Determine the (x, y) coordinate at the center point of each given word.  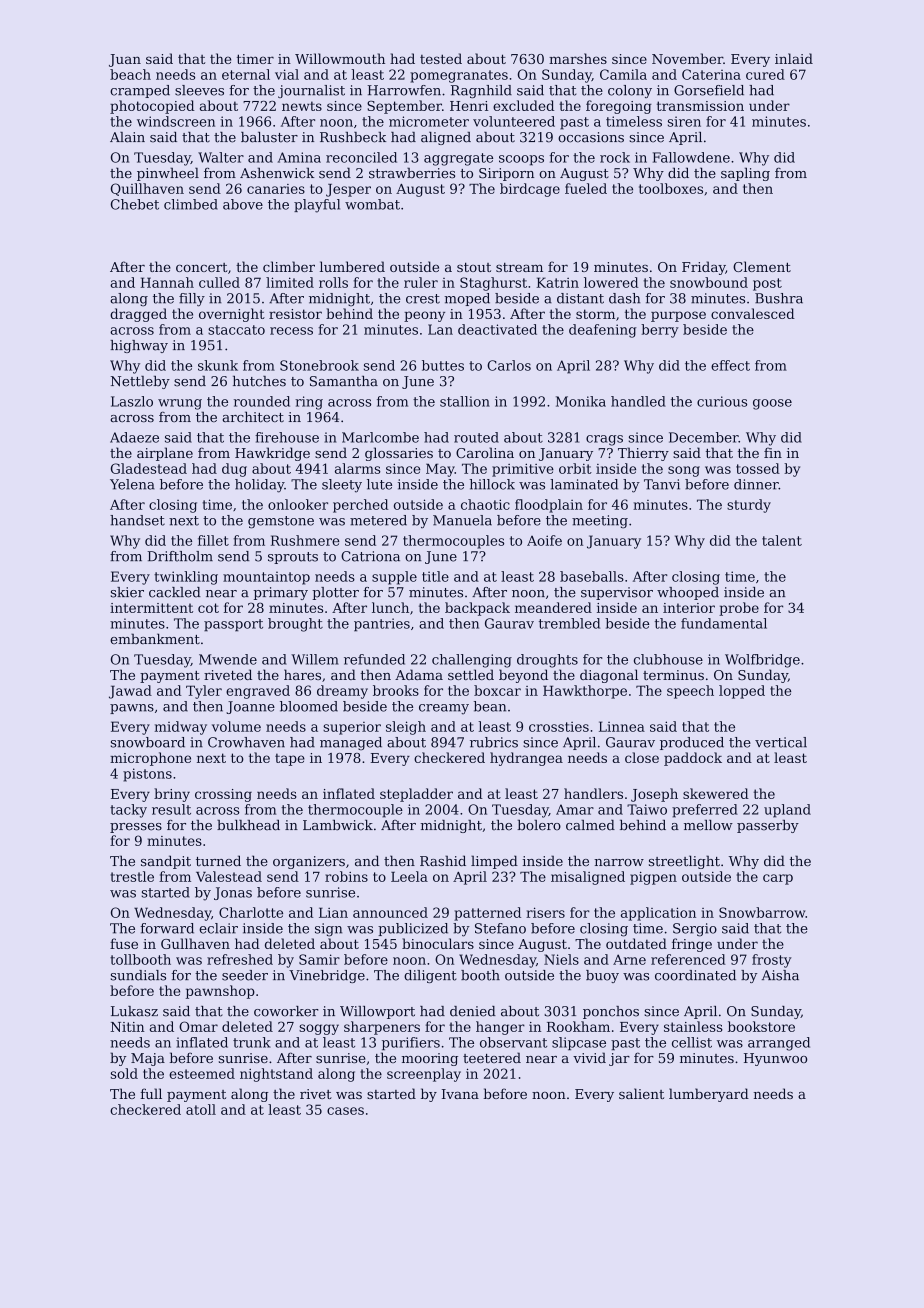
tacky (128, 811)
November (687, 58)
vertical (781, 742)
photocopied (152, 107)
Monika (581, 401)
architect (253, 416)
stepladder (416, 795)
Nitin (128, 1027)
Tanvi (662, 484)
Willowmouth (340, 58)
